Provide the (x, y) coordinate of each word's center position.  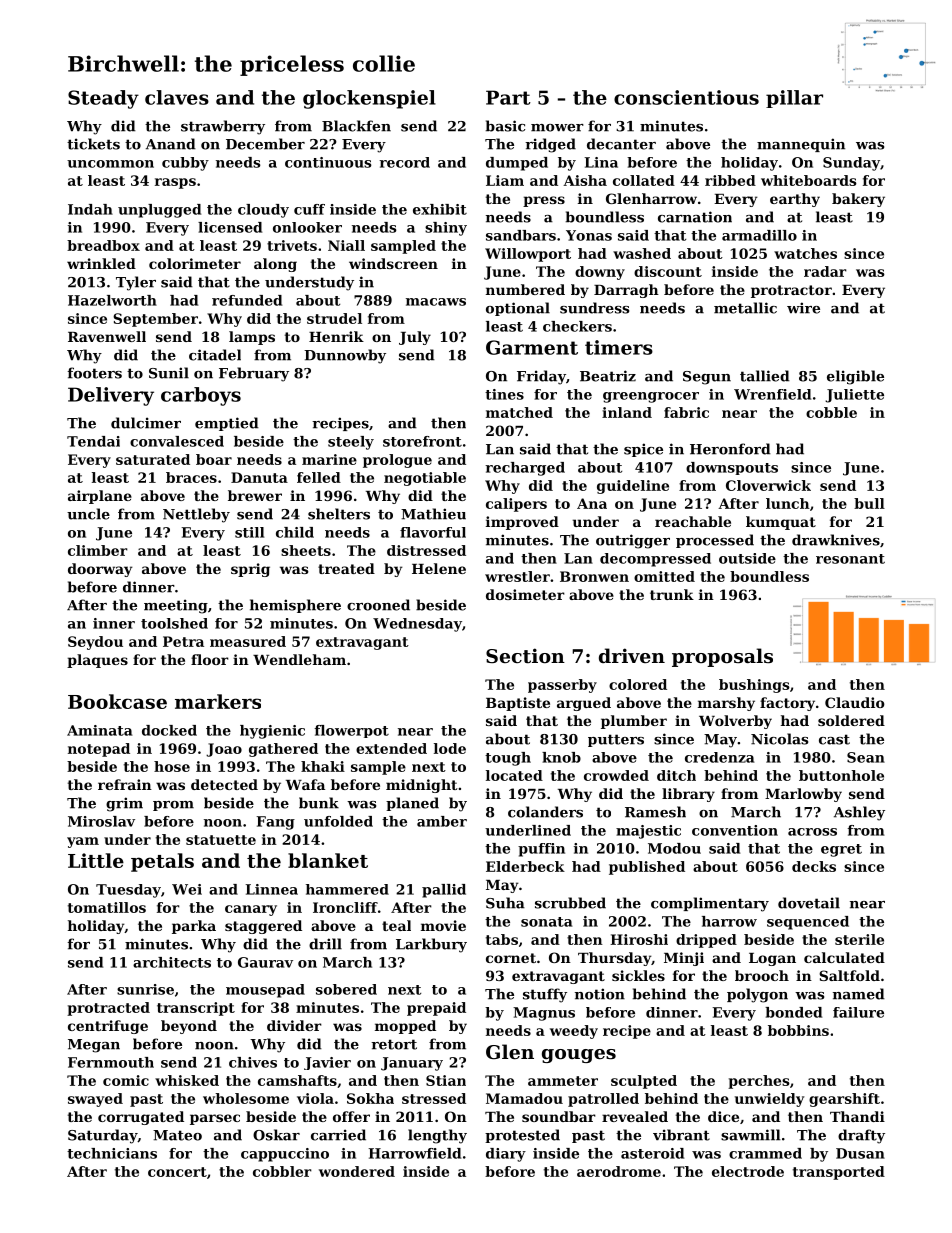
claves (177, 97)
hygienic (272, 732)
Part (508, 97)
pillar (794, 99)
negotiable (425, 479)
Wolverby (735, 722)
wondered (357, 1171)
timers (619, 347)
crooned (378, 605)
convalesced (177, 441)
